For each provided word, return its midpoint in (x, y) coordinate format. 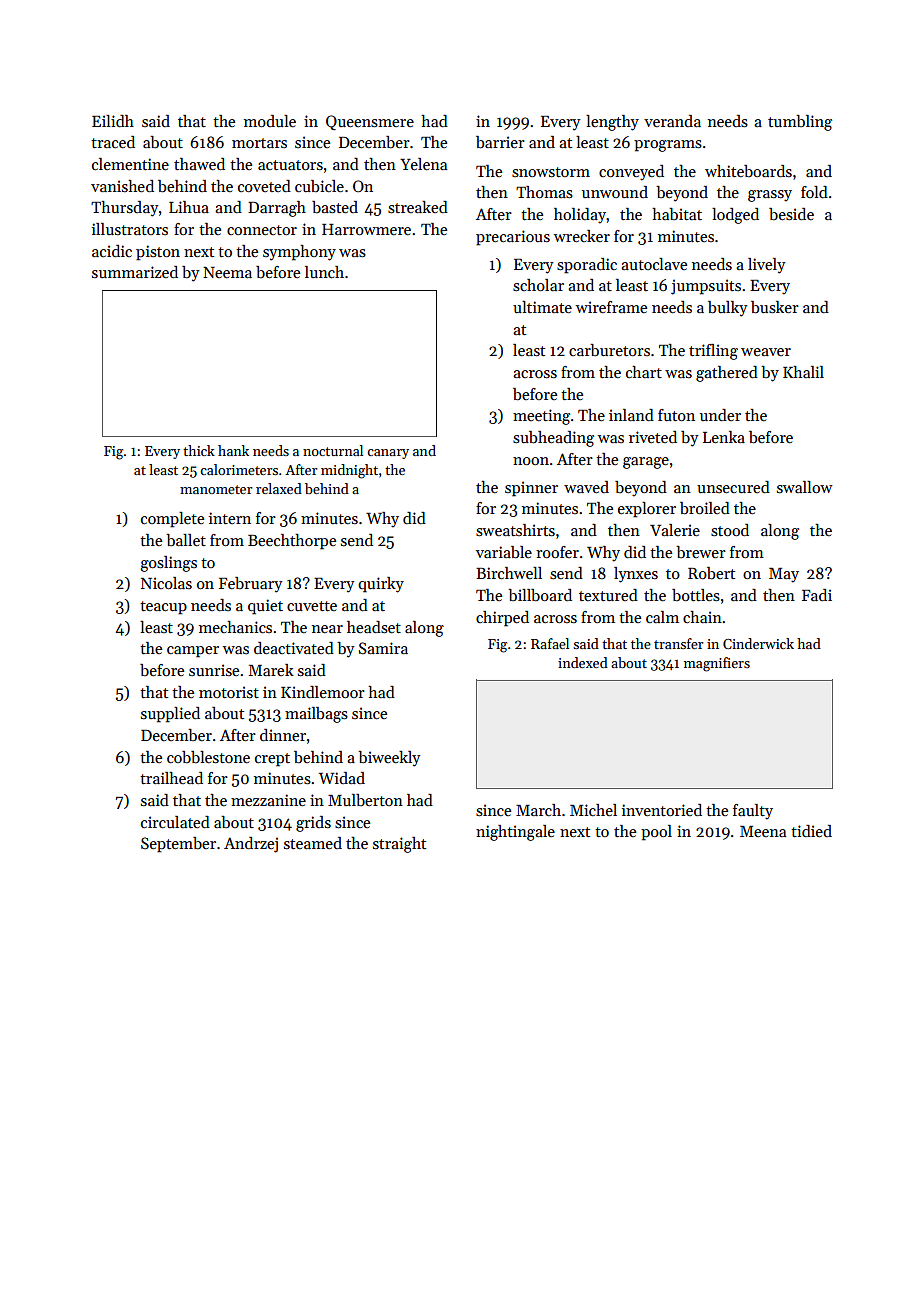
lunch (324, 272)
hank (233, 450)
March (538, 810)
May (784, 575)
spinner (531, 489)
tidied (811, 831)
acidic (112, 251)
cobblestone (208, 757)
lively (767, 266)
